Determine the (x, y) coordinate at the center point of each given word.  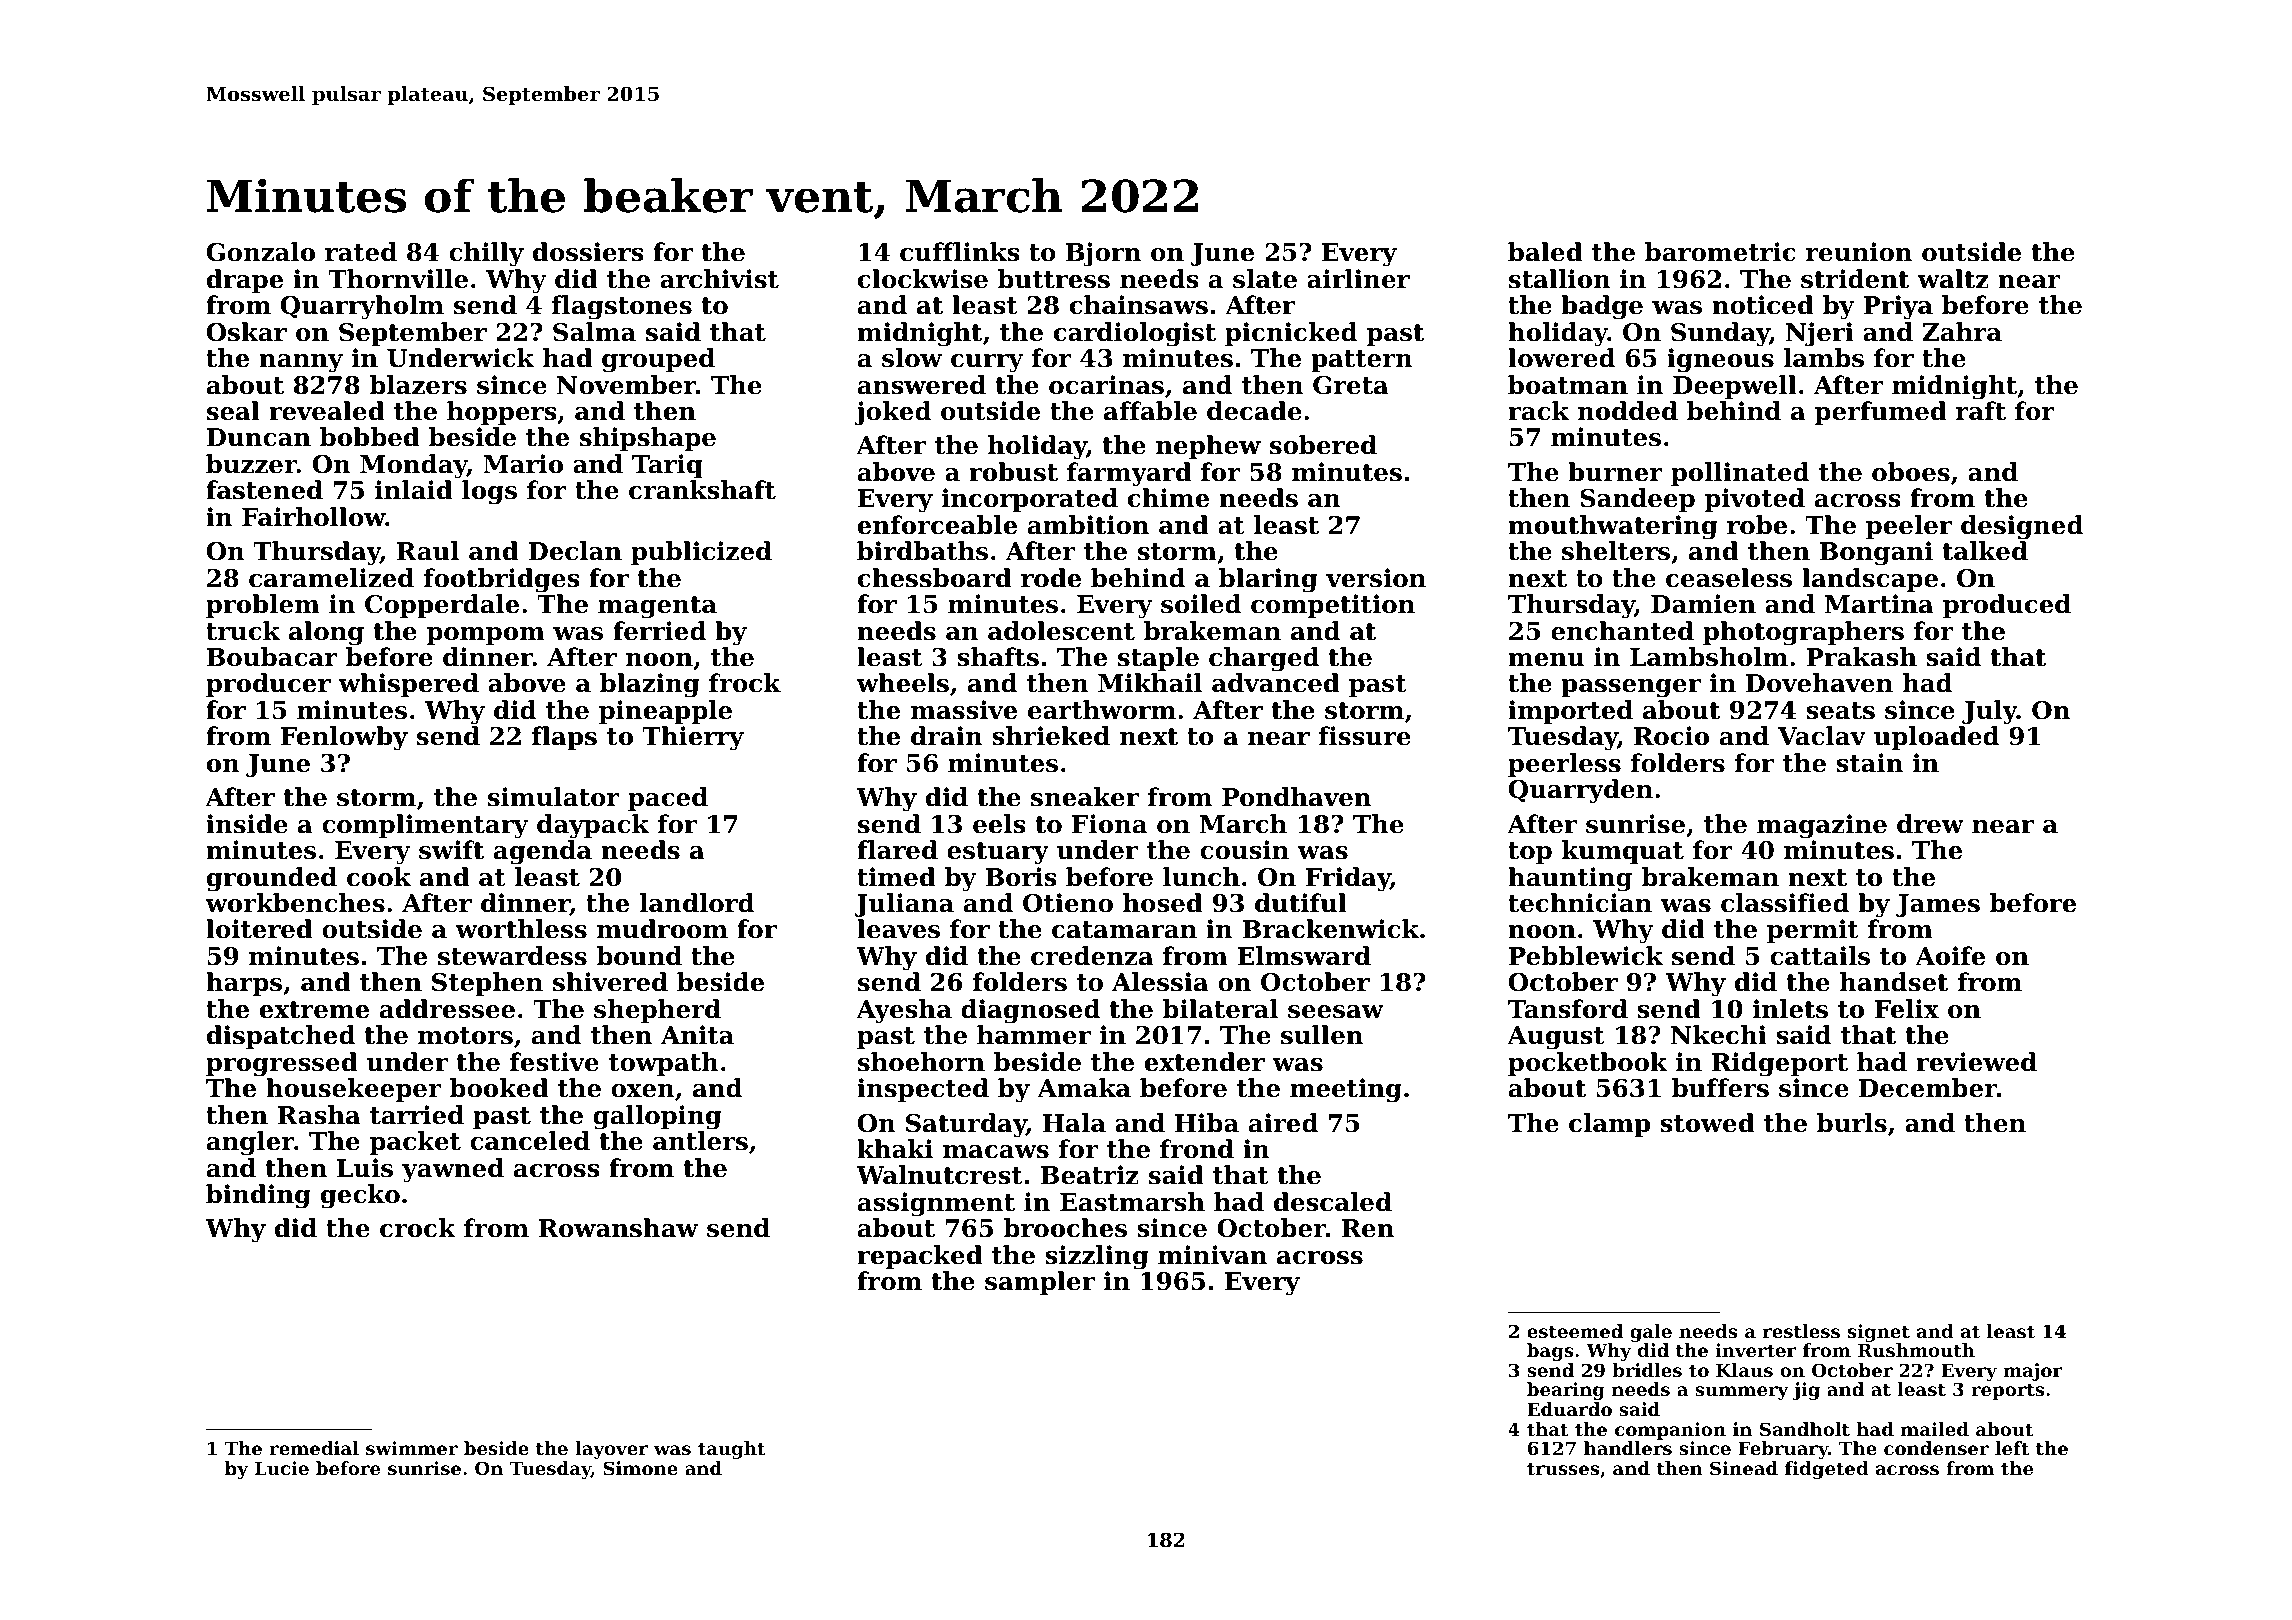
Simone (640, 1468)
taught (731, 1450)
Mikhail (1150, 683)
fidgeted (1827, 1470)
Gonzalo (261, 252)
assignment (936, 1204)
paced (668, 799)
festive (554, 1062)
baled (1545, 252)
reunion (1859, 252)
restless (1801, 1331)
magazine (1822, 826)
